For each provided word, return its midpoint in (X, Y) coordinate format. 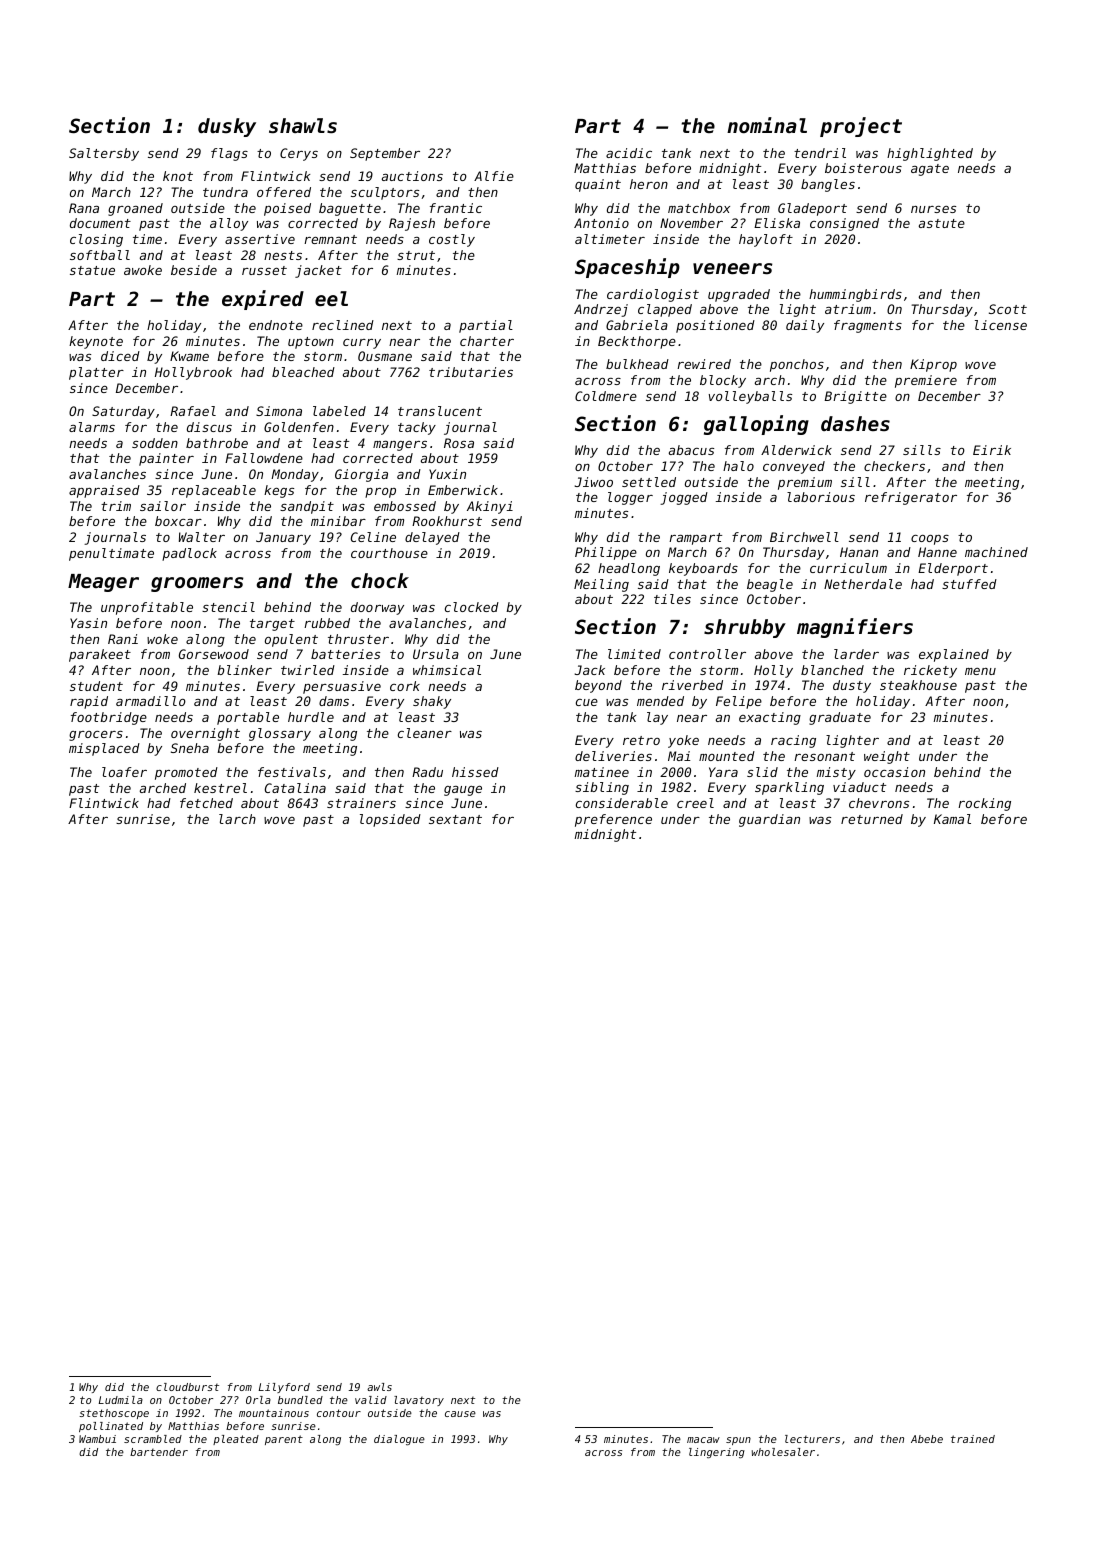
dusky (227, 127)
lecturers (812, 1439)
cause (460, 1414)
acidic (629, 153)
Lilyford (284, 1388)
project (861, 127)
